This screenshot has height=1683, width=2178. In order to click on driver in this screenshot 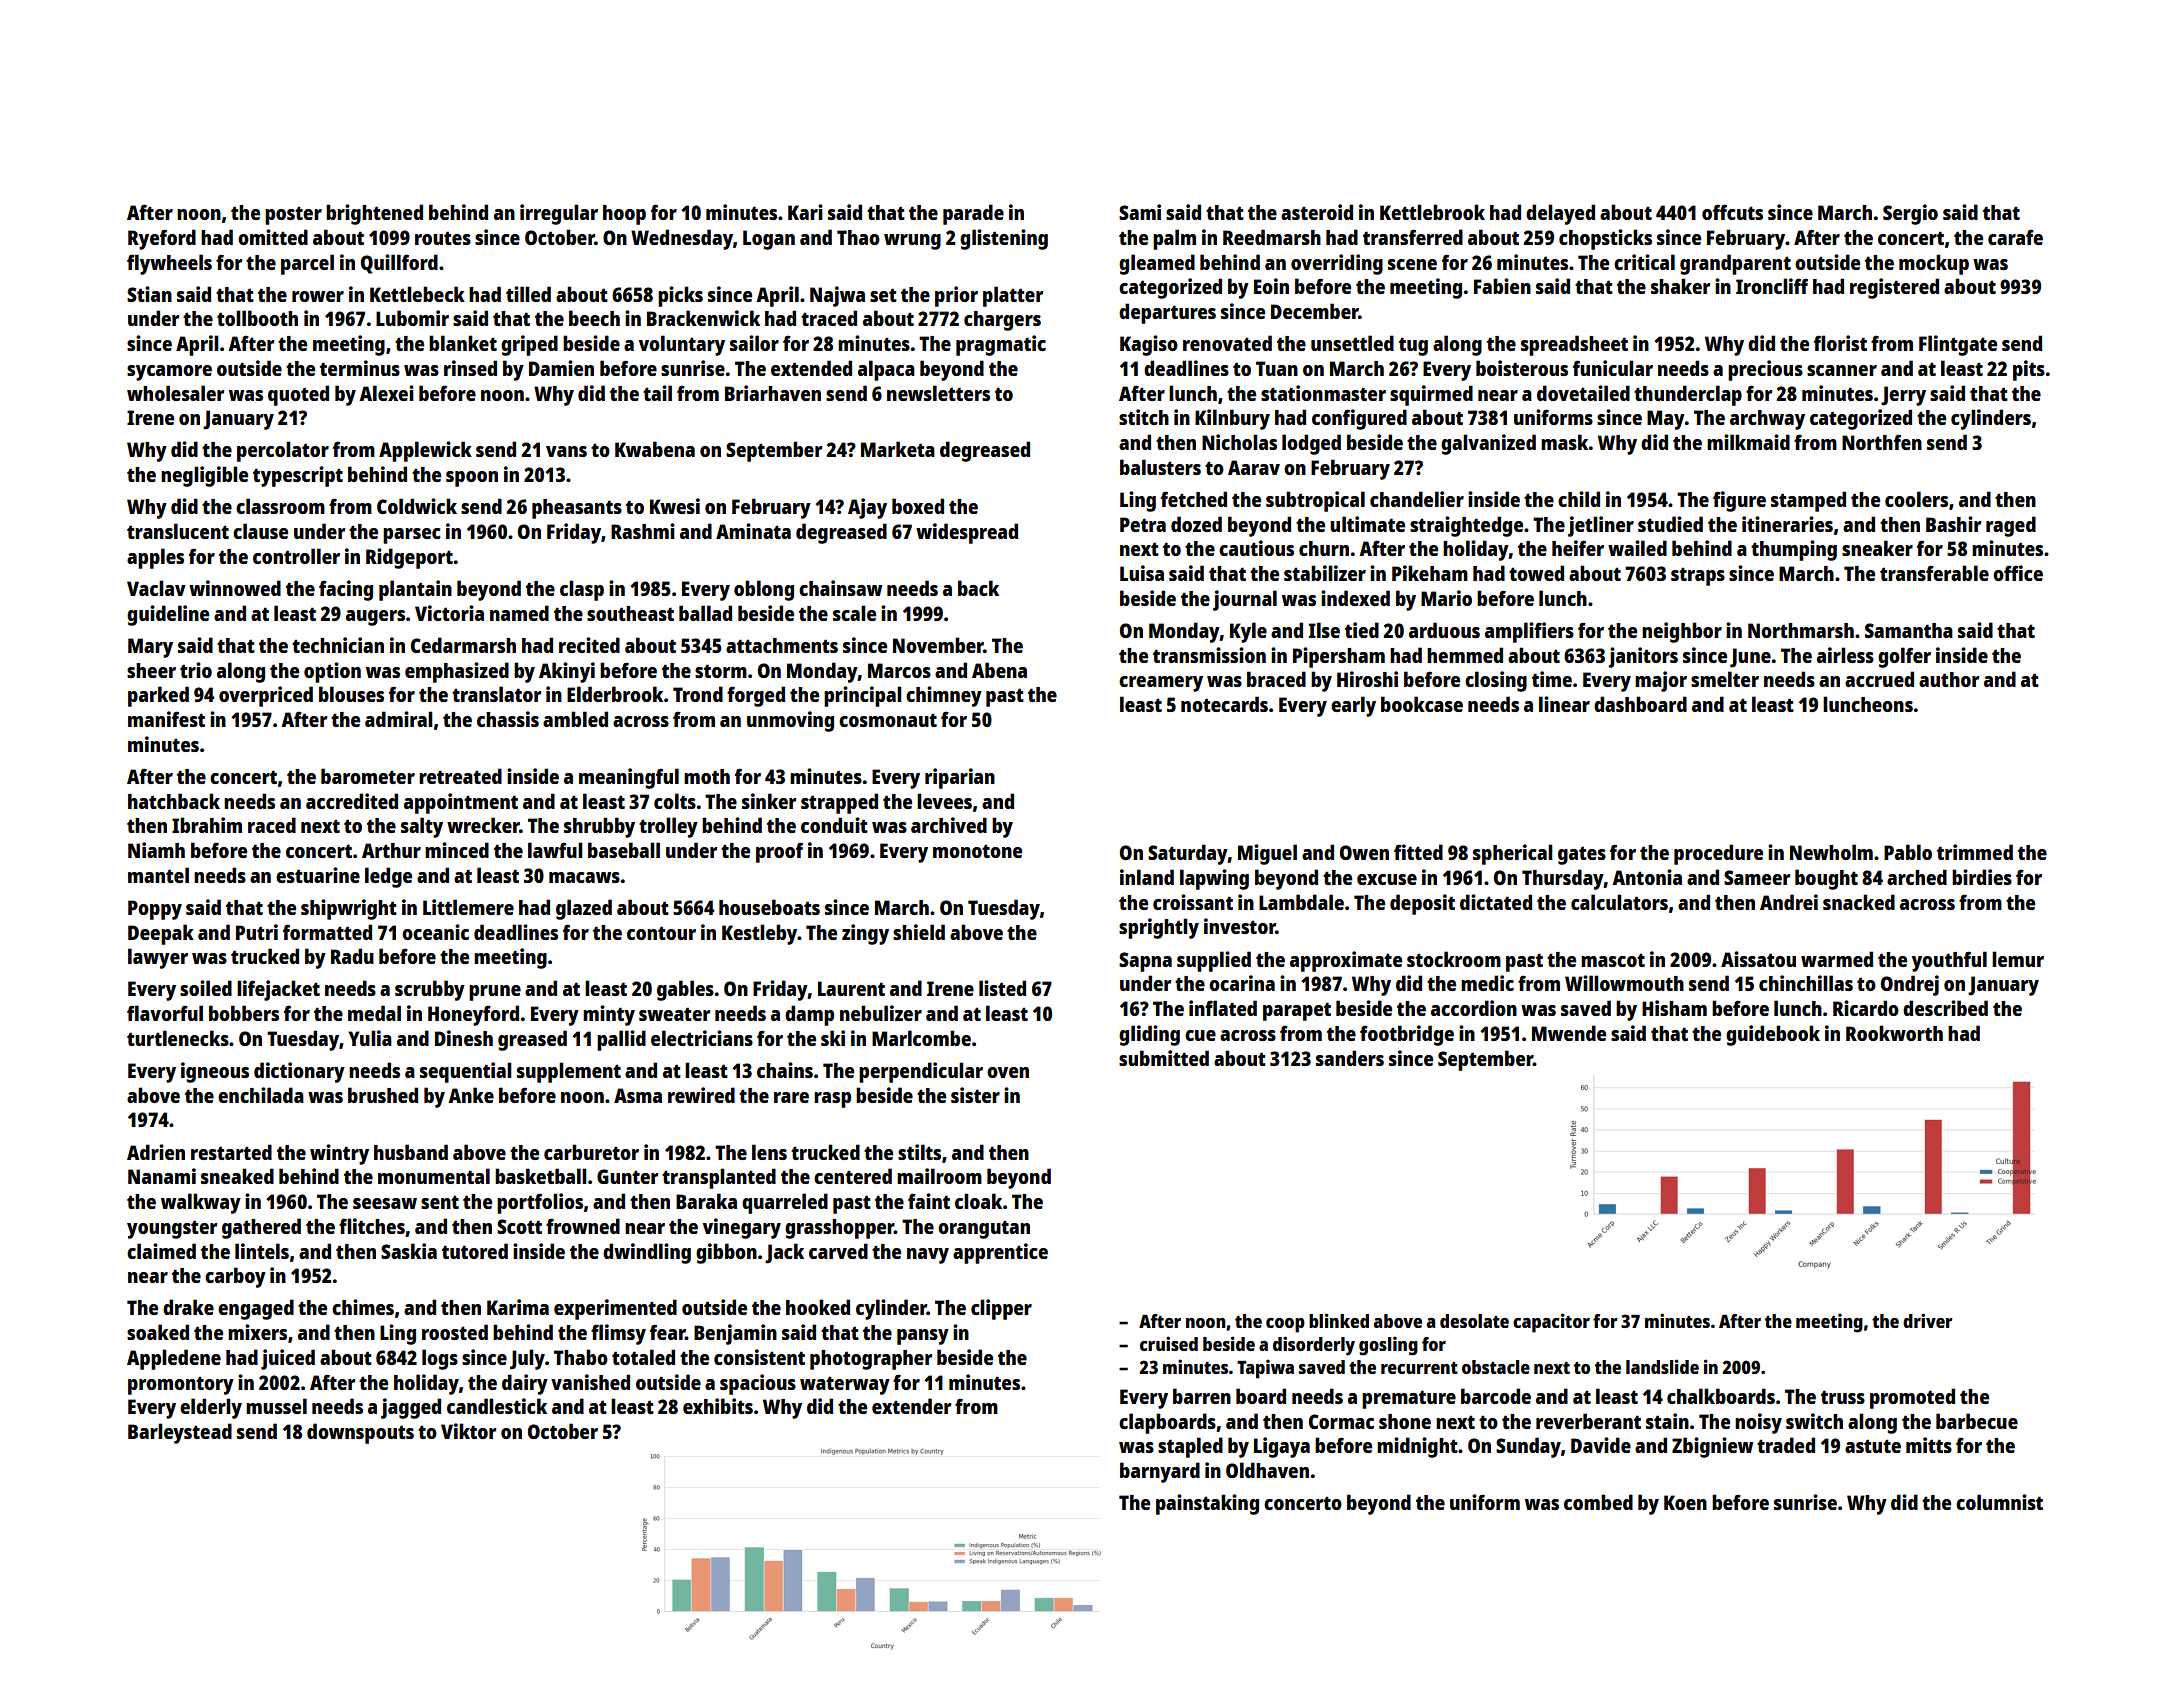, I will do `click(1928, 1320)`.
